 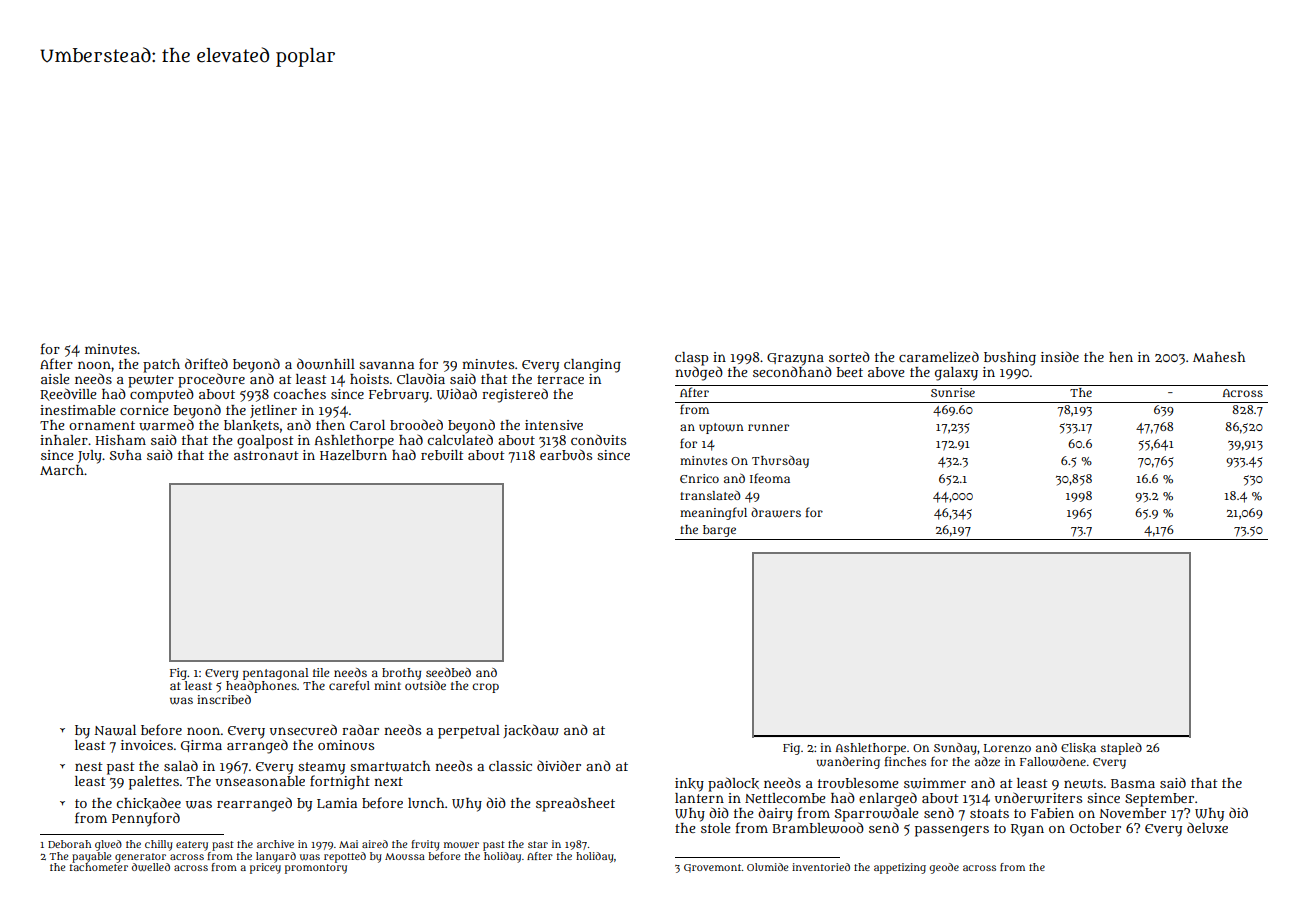 What do you see at coordinates (353, 455) in the screenshot?
I see `Hazelburn` at bounding box center [353, 455].
